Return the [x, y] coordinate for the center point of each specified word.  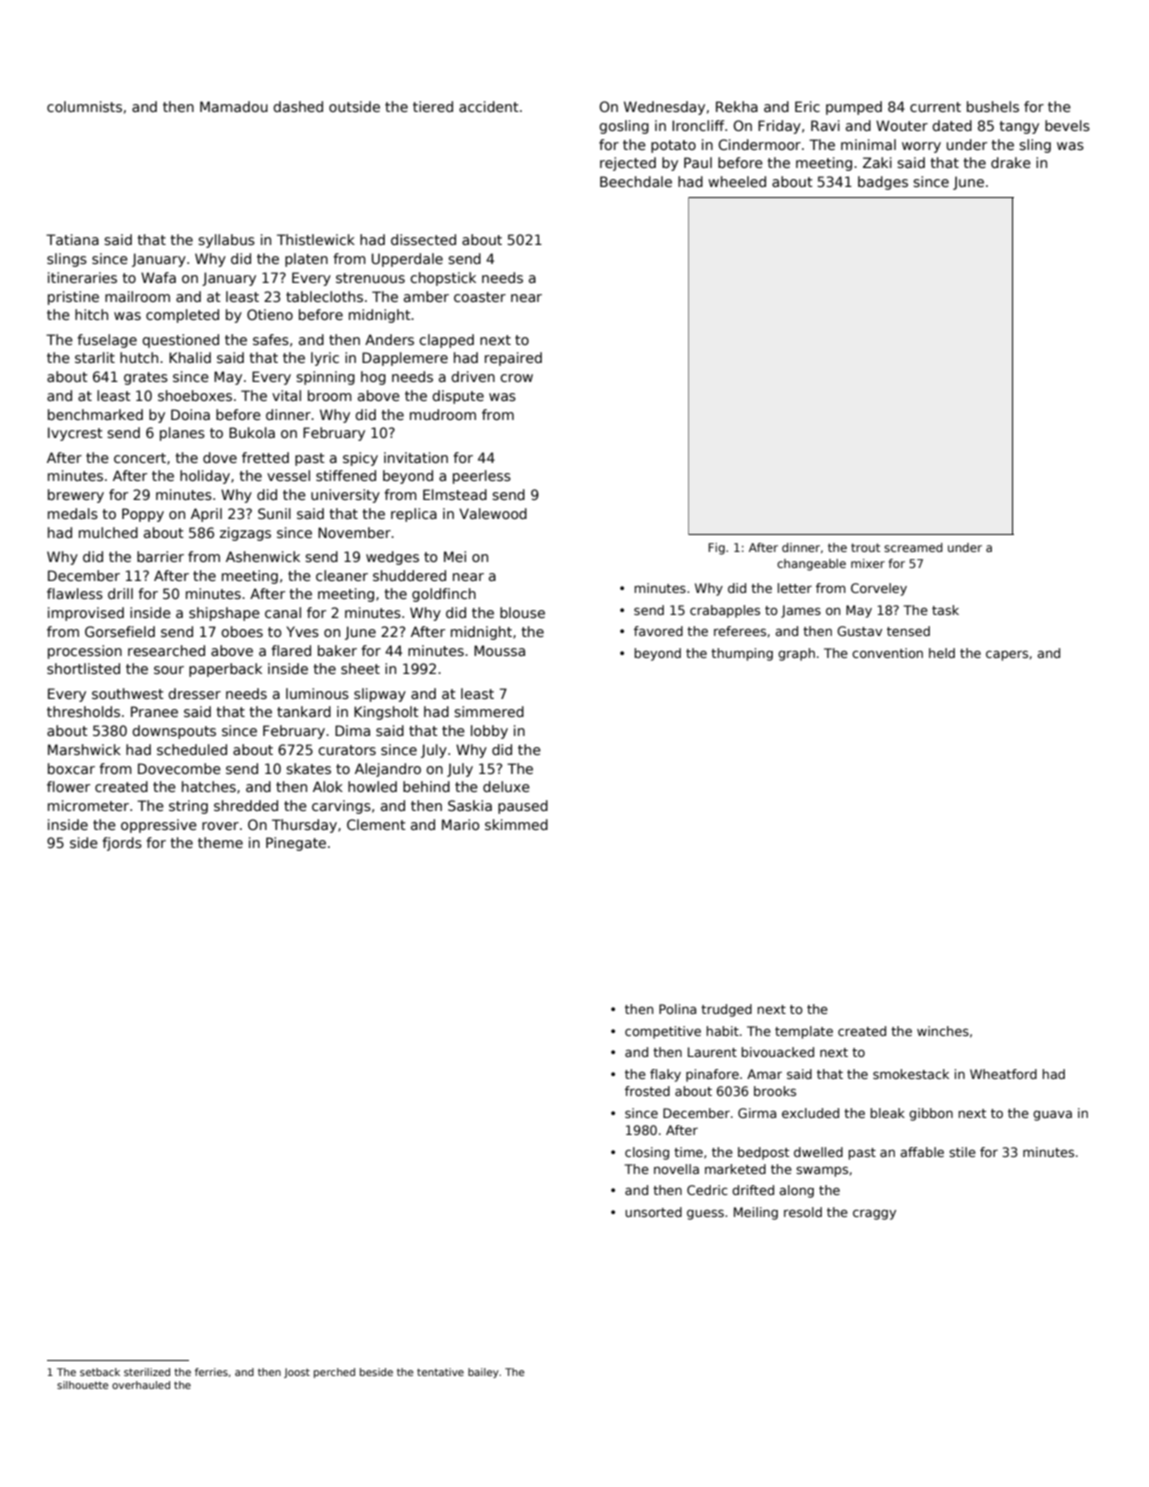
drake [1011, 162]
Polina [677, 1009]
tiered [433, 106]
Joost [297, 1373]
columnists [84, 106]
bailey [483, 1373]
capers [1007, 655]
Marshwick [84, 749]
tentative [440, 1372]
